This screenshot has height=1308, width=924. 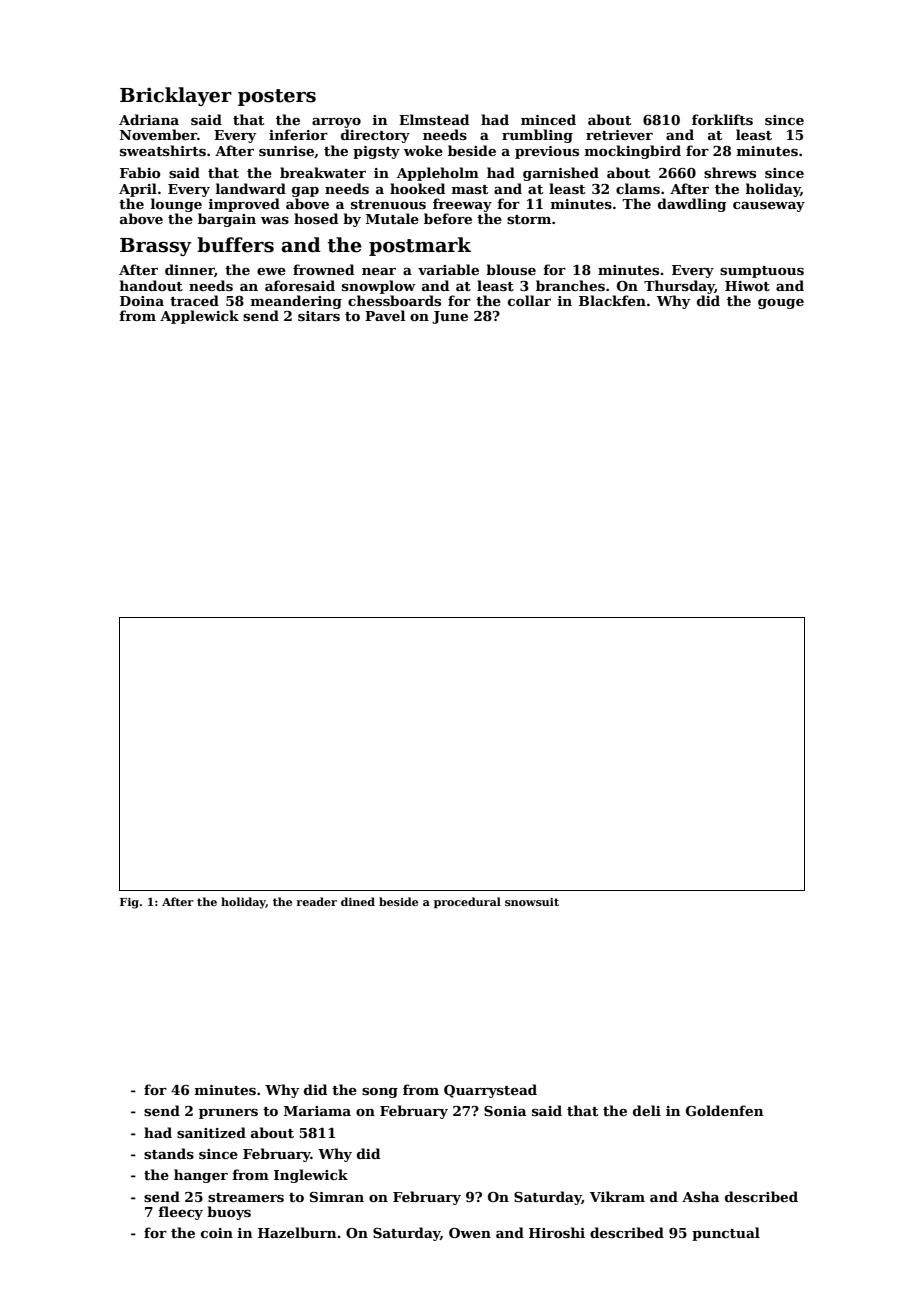 What do you see at coordinates (679, 287) in the screenshot?
I see `Thursday` at bounding box center [679, 287].
